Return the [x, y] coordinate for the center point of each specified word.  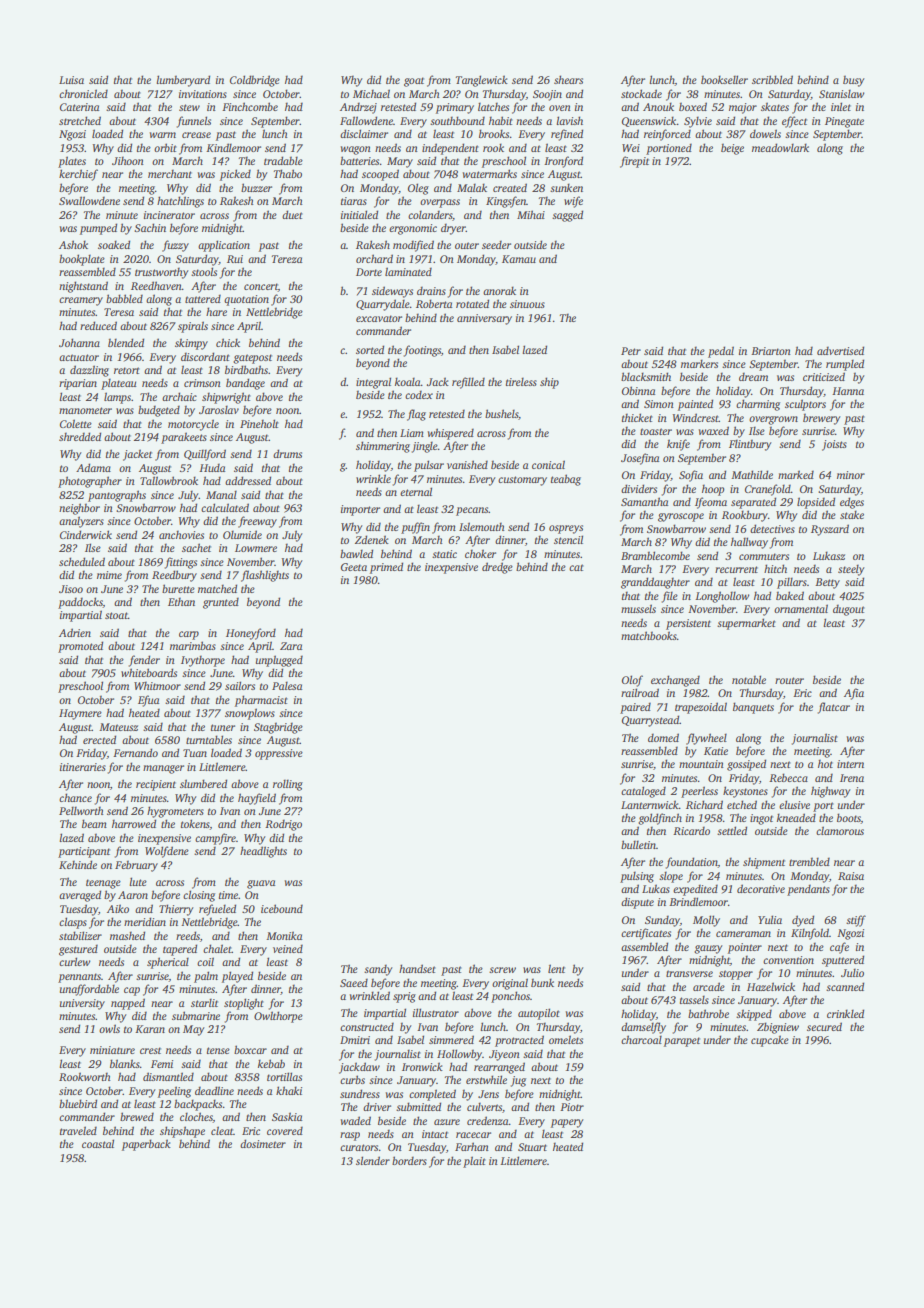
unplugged [279, 661]
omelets [566, 1039]
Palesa [287, 685]
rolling [288, 785]
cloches [196, 1117]
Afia [854, 694]
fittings [181, 563]
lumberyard [183, 81]
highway [831, 792]
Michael [371, 93]
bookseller [724, 79]
